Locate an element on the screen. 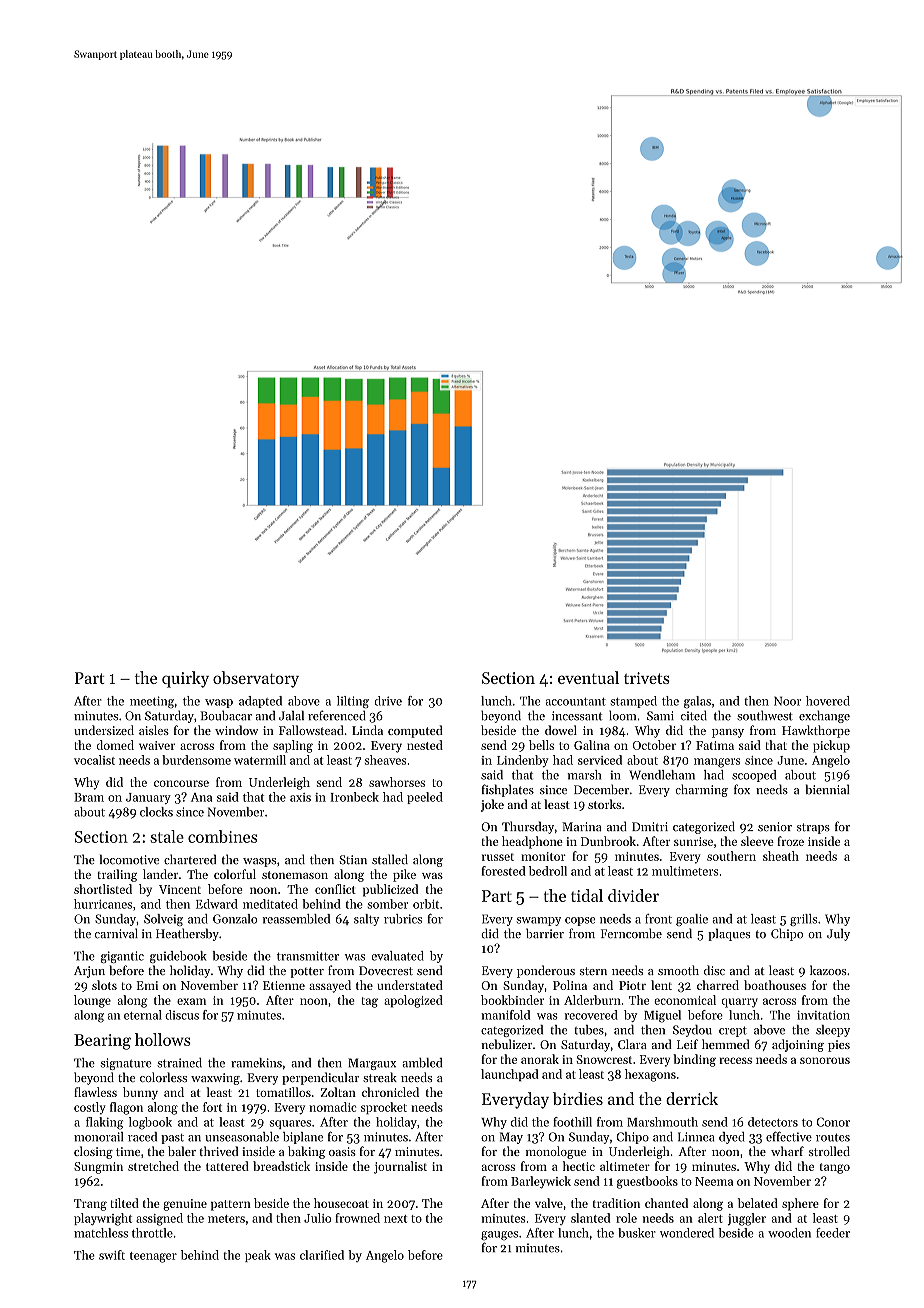  costly is located at coordinates (90, 1108).
